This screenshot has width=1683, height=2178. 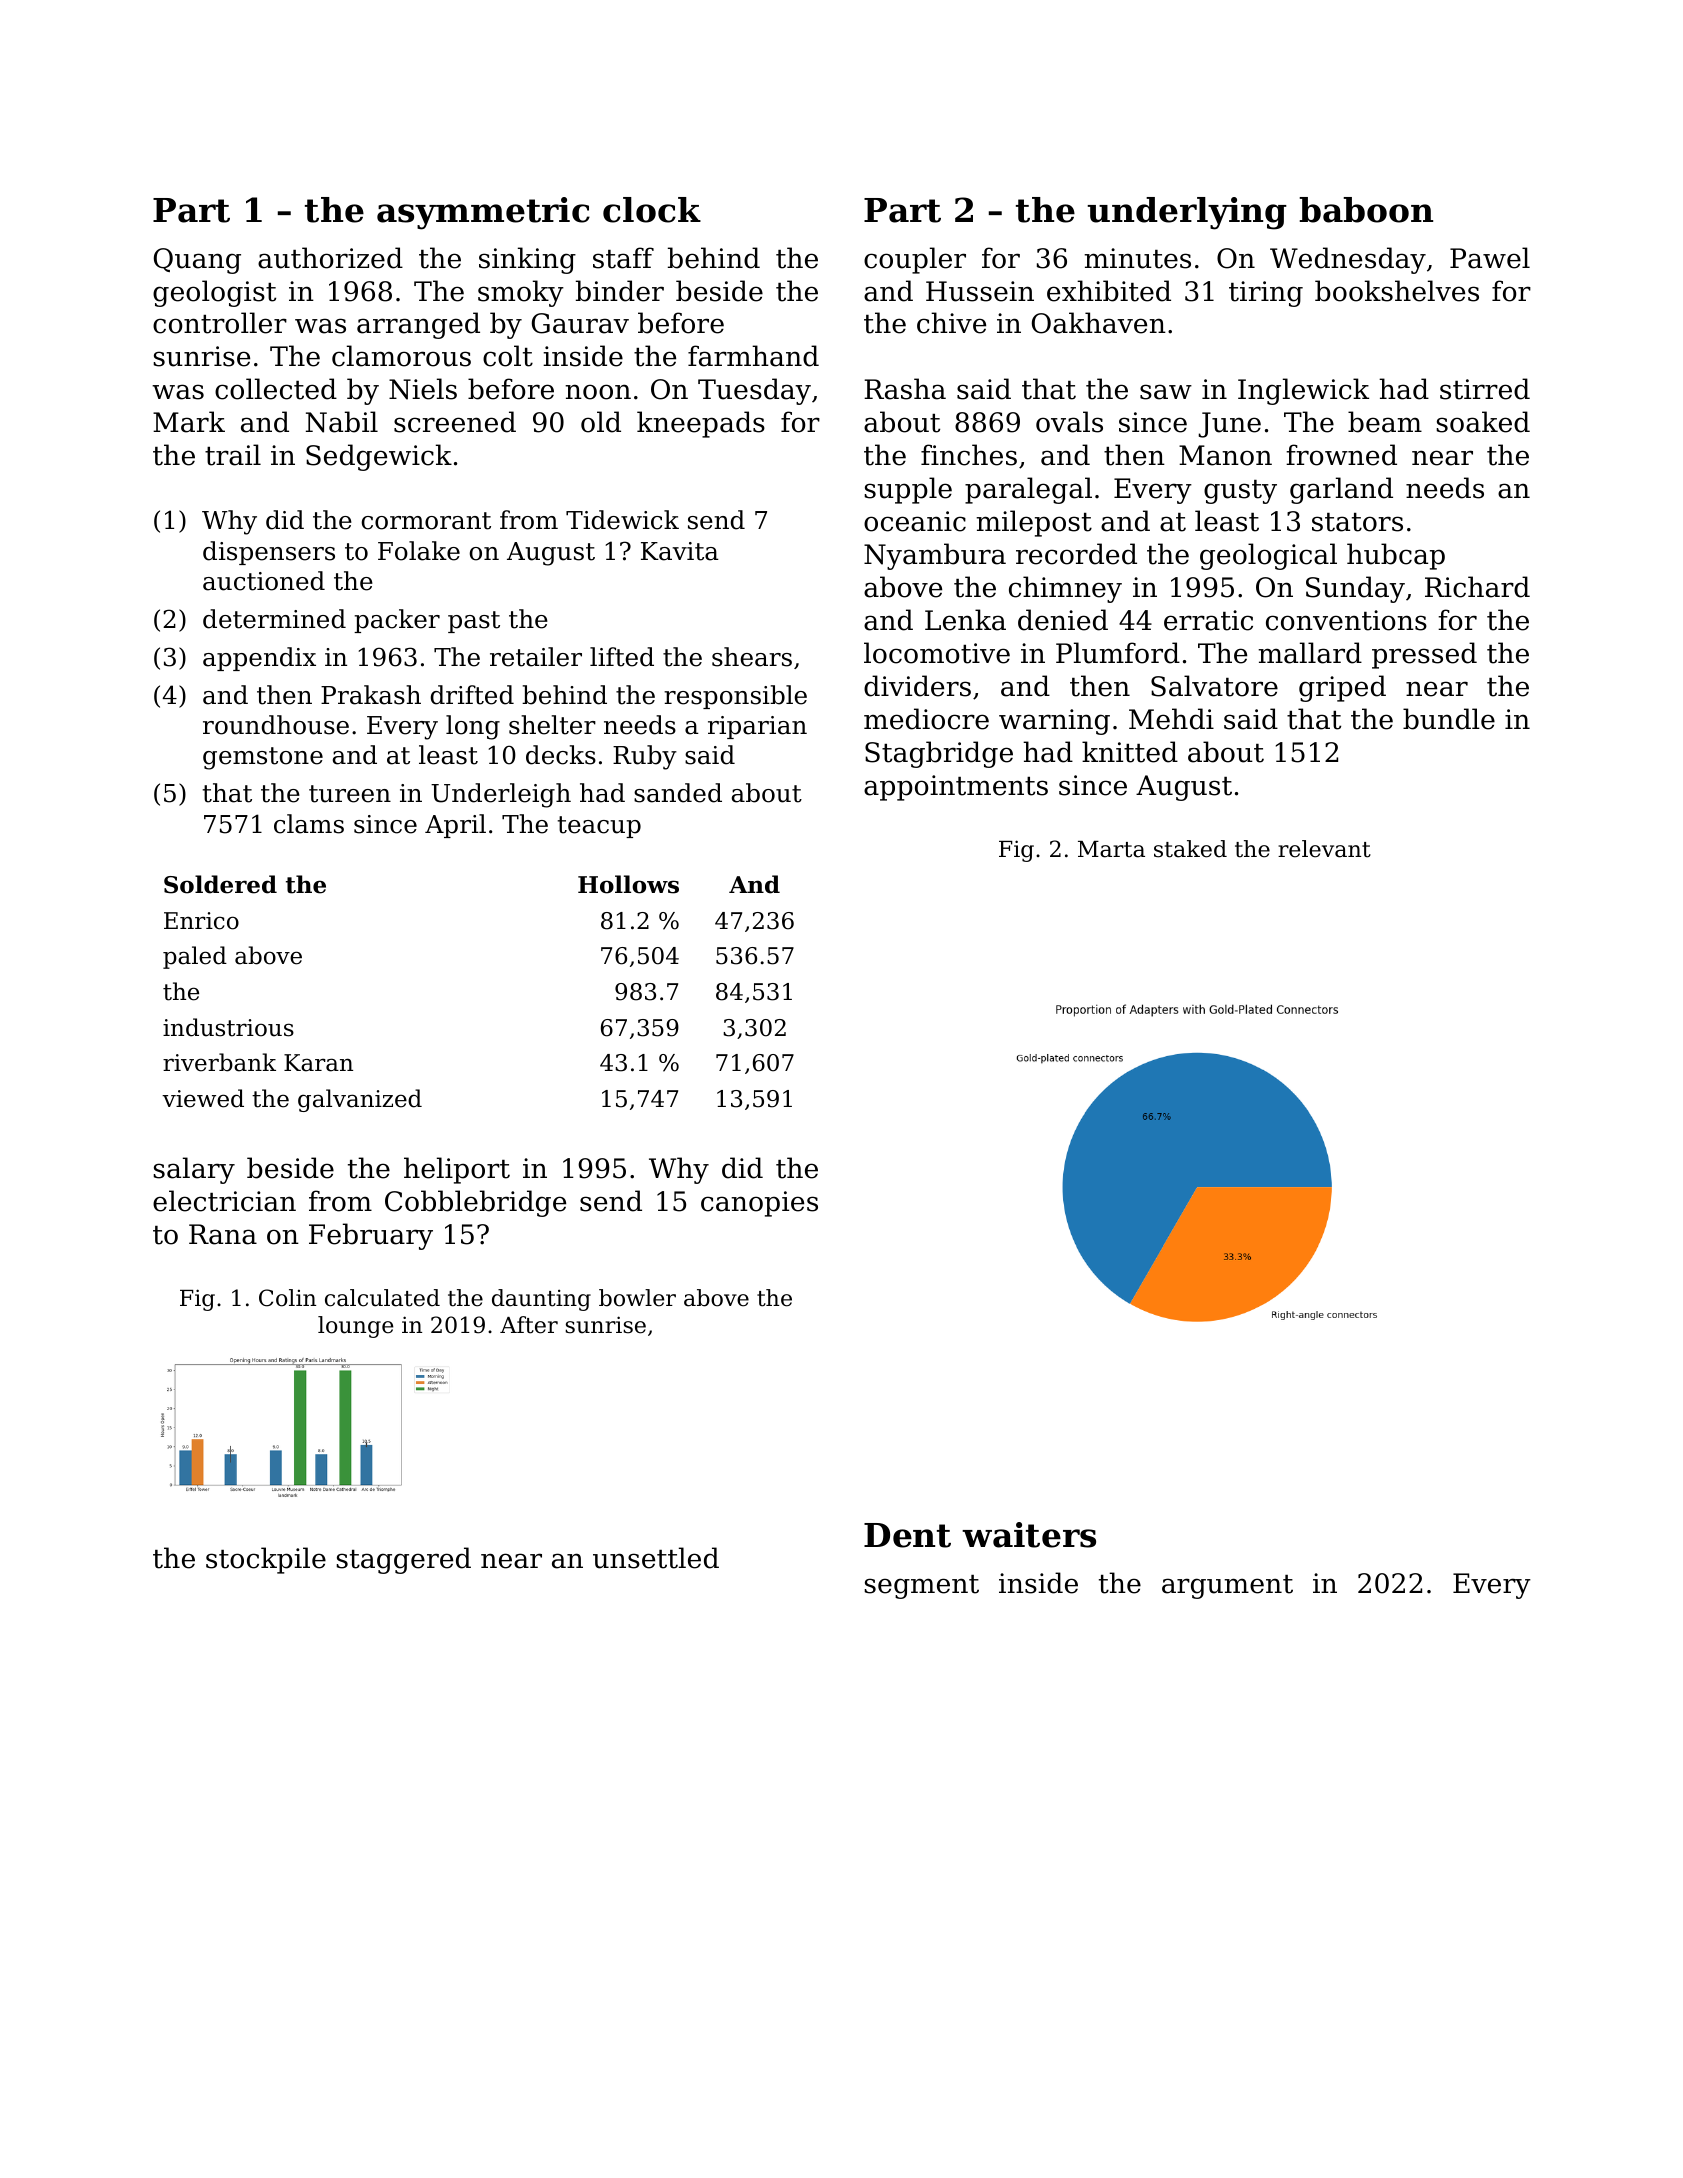 I want to click on canopies, so click(x=759, y=1204).
